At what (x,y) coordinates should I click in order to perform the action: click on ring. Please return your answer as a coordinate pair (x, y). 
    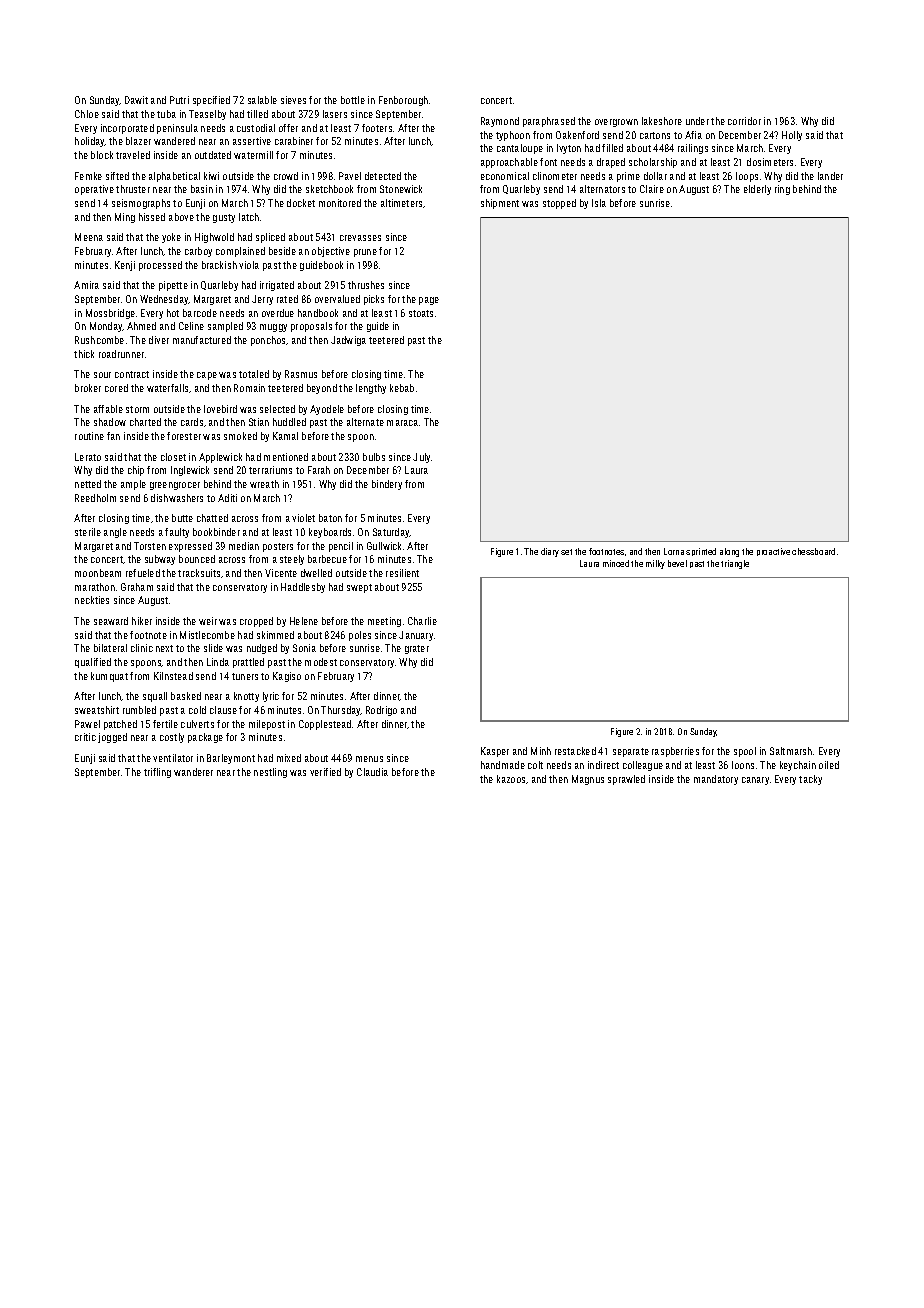
    Looking at the image, I should click on (782, 190).
